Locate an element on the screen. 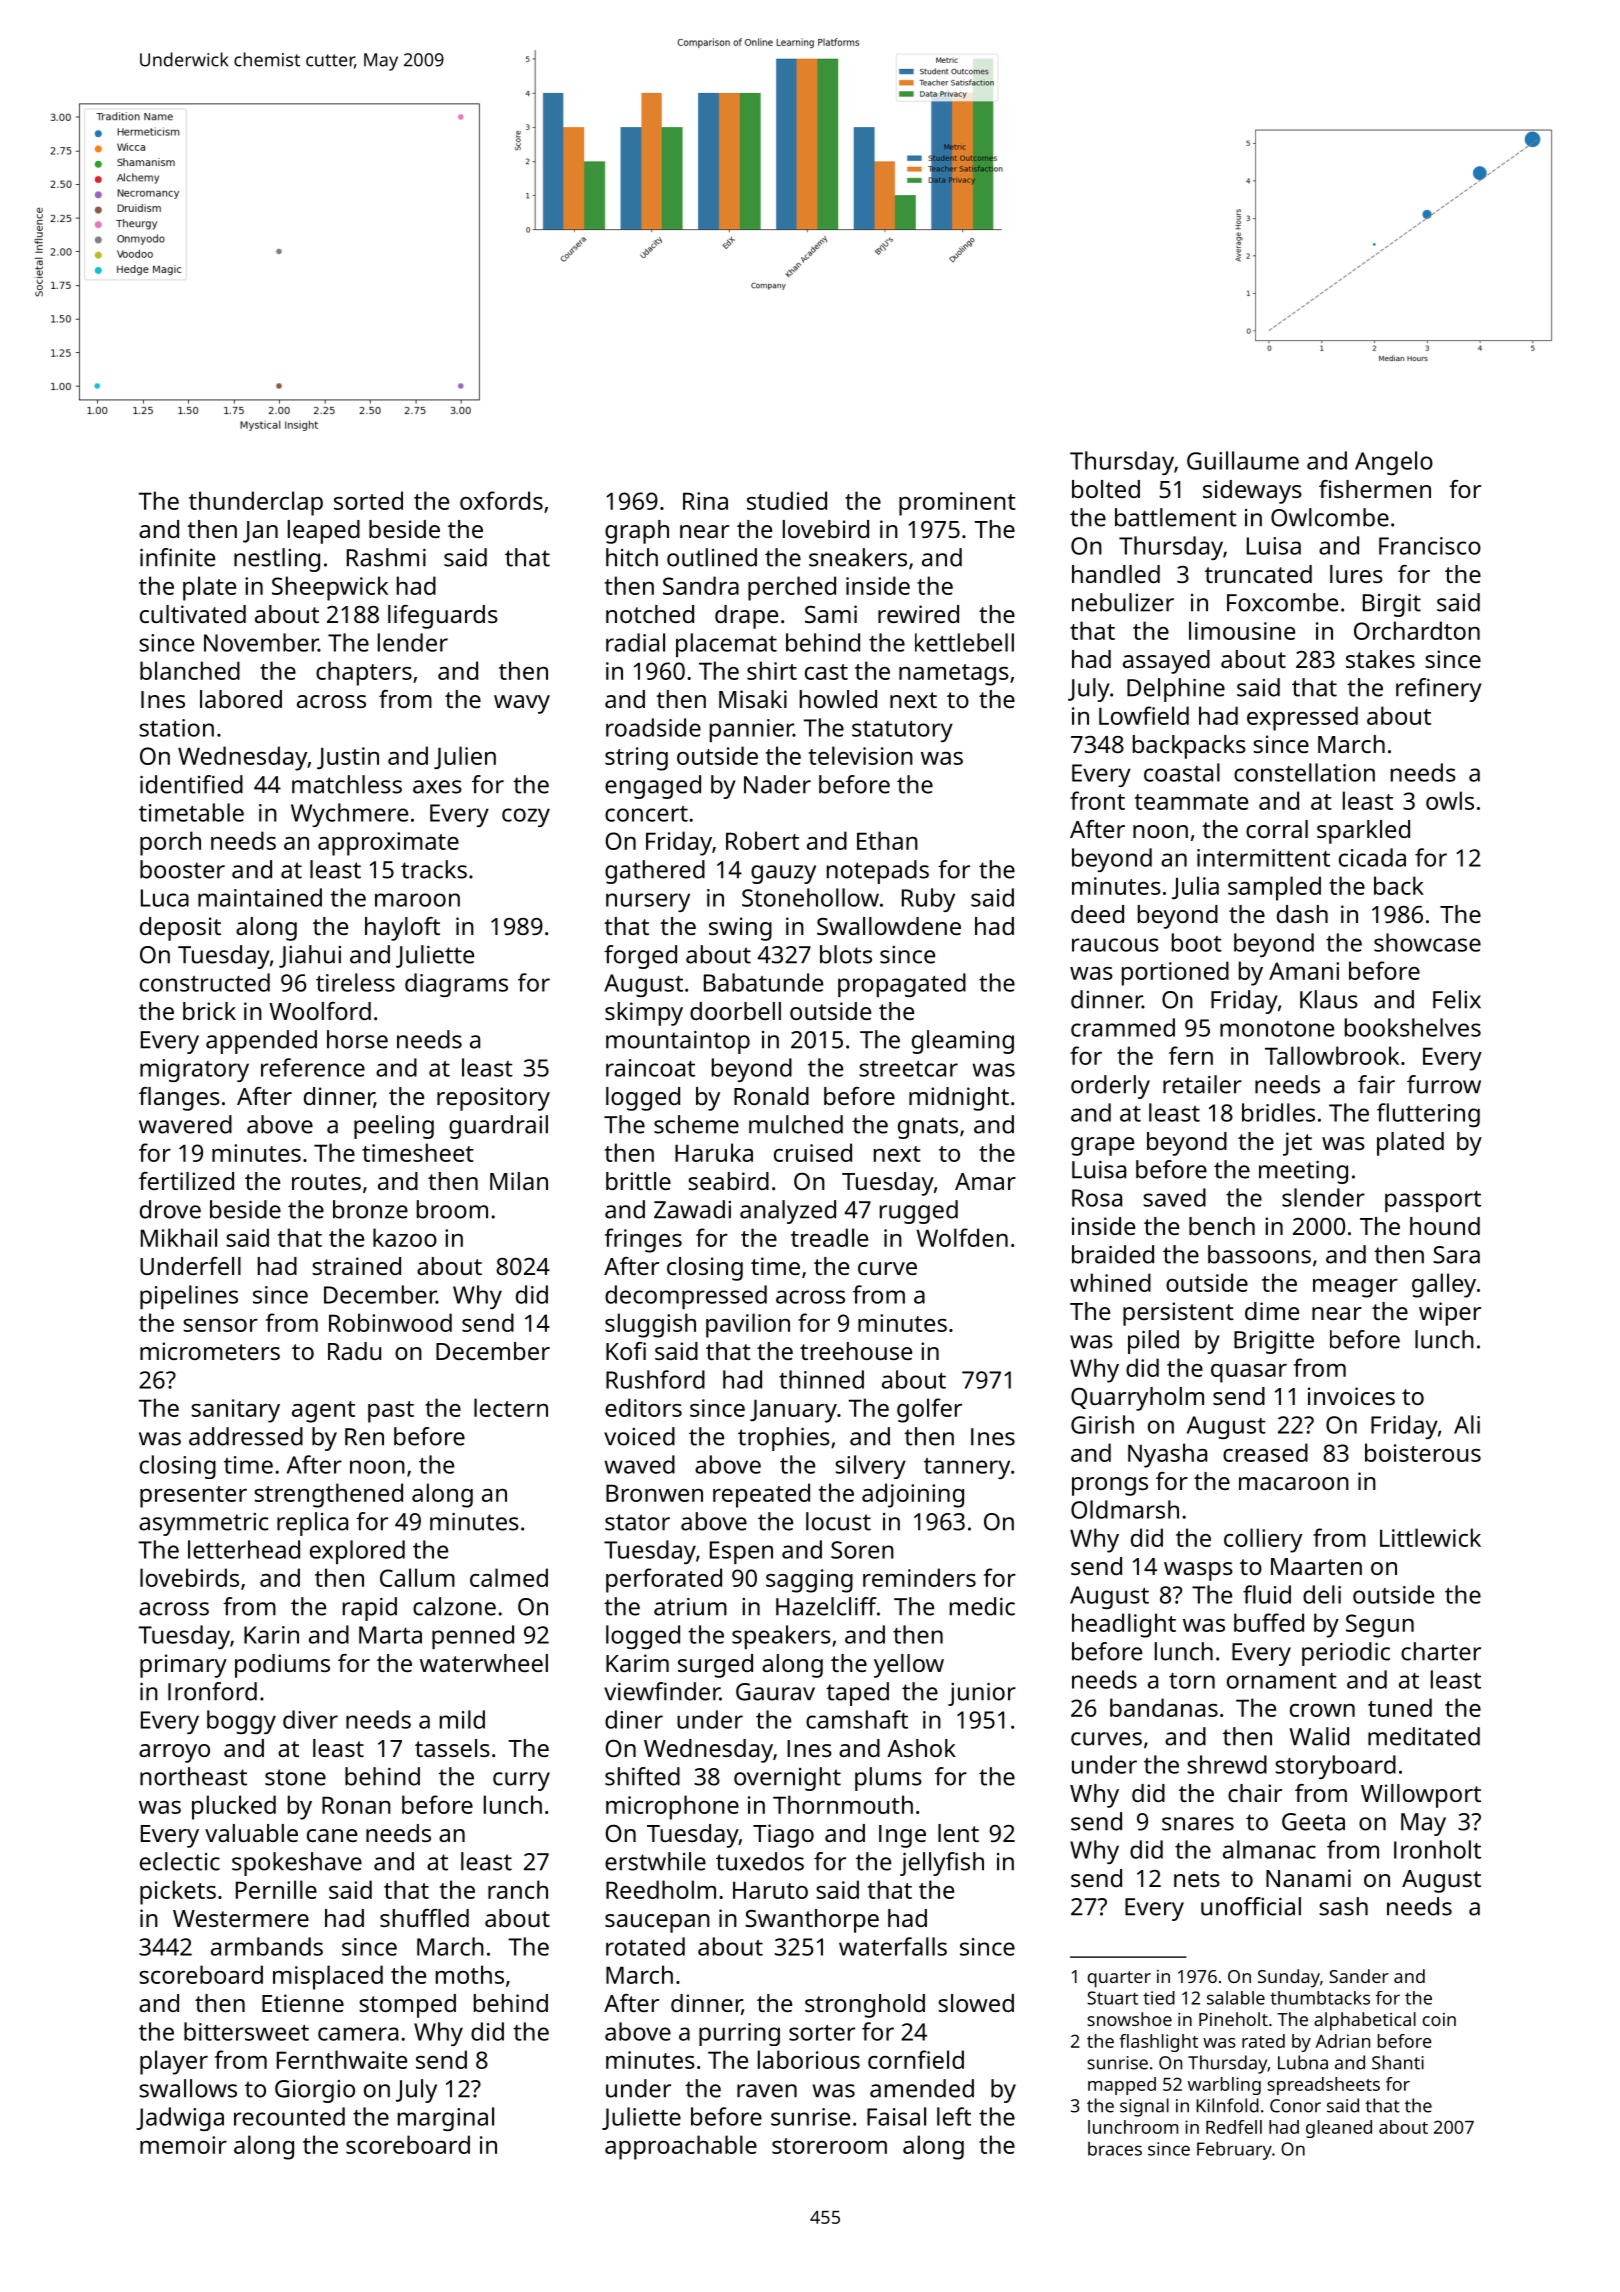  retailer is located at coordinates (1202, 1084).
